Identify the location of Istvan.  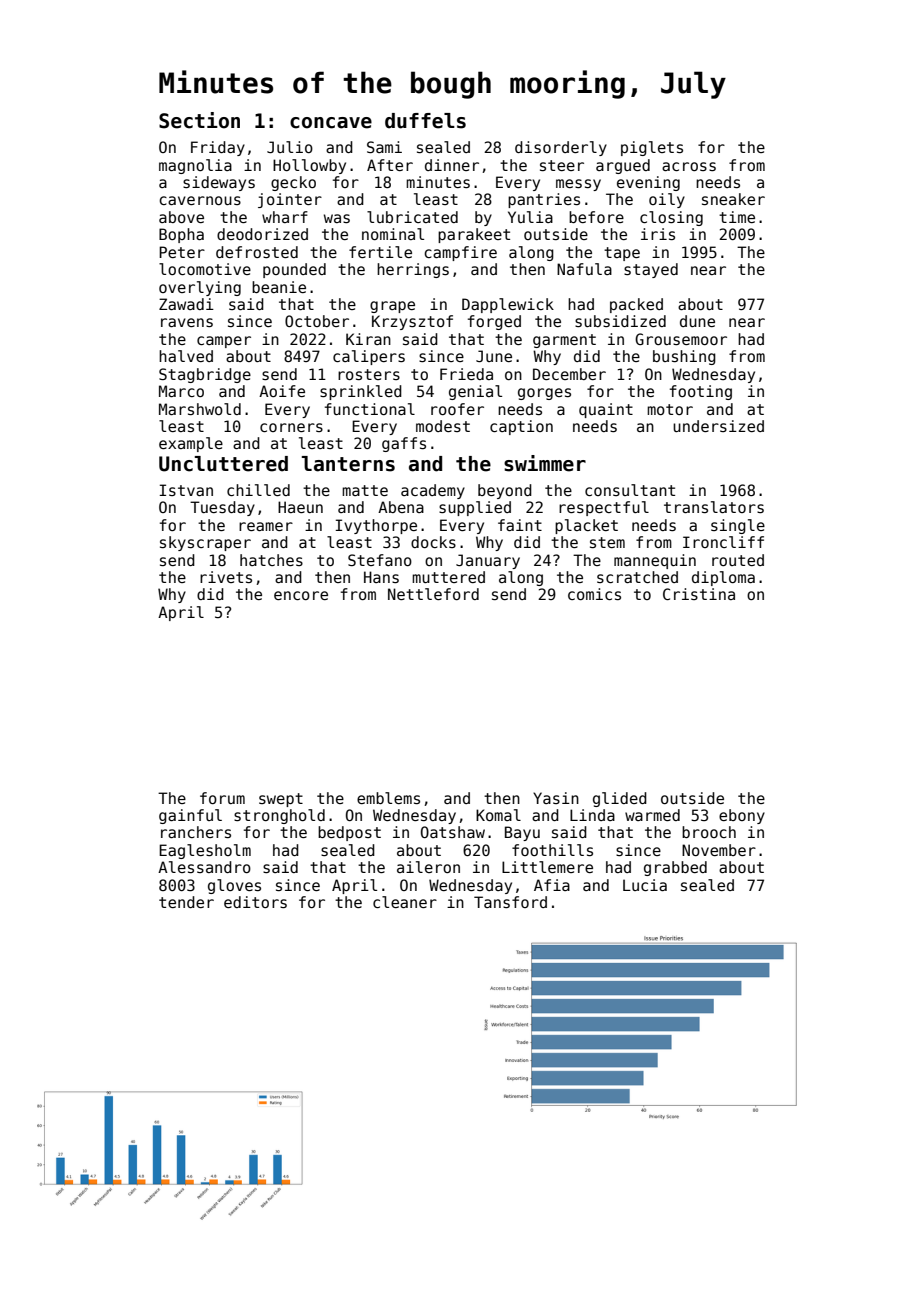
(186, 490).
